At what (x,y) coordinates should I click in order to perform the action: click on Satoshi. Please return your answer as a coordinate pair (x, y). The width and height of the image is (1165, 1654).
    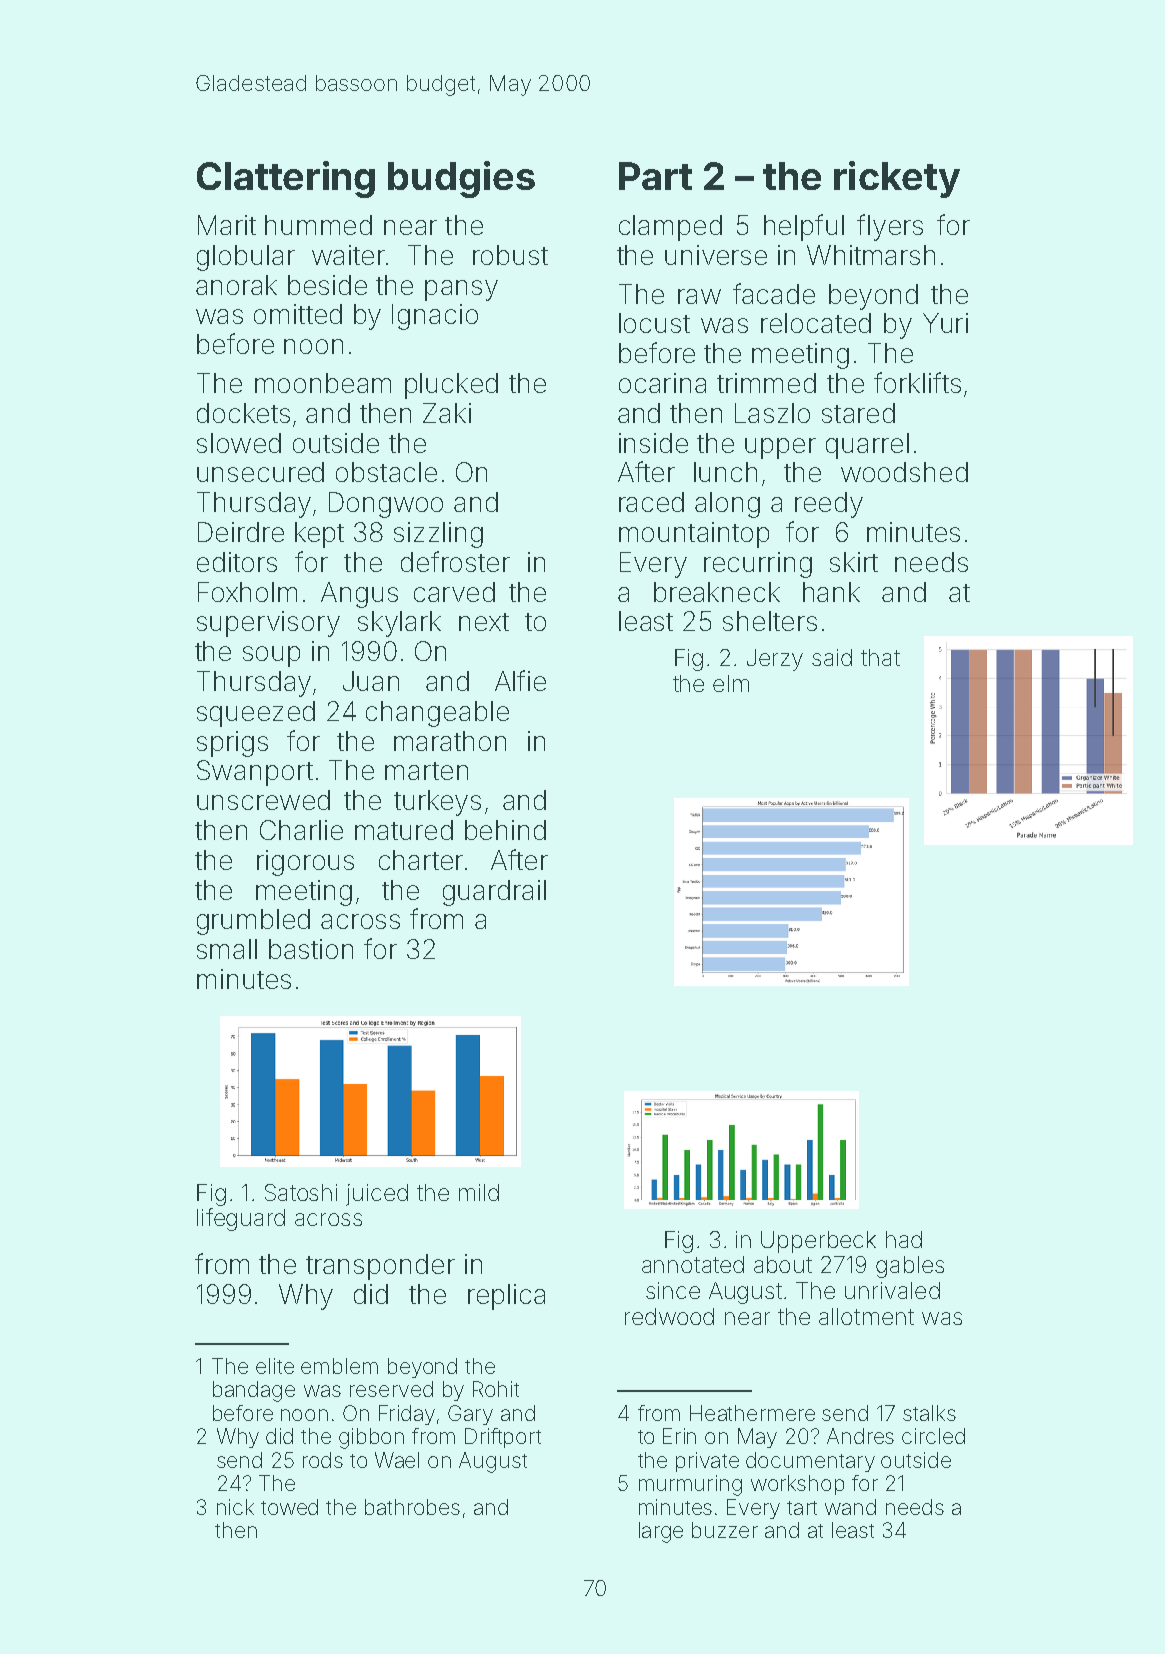
    Looking at the image, I should click on (301, 1192).
